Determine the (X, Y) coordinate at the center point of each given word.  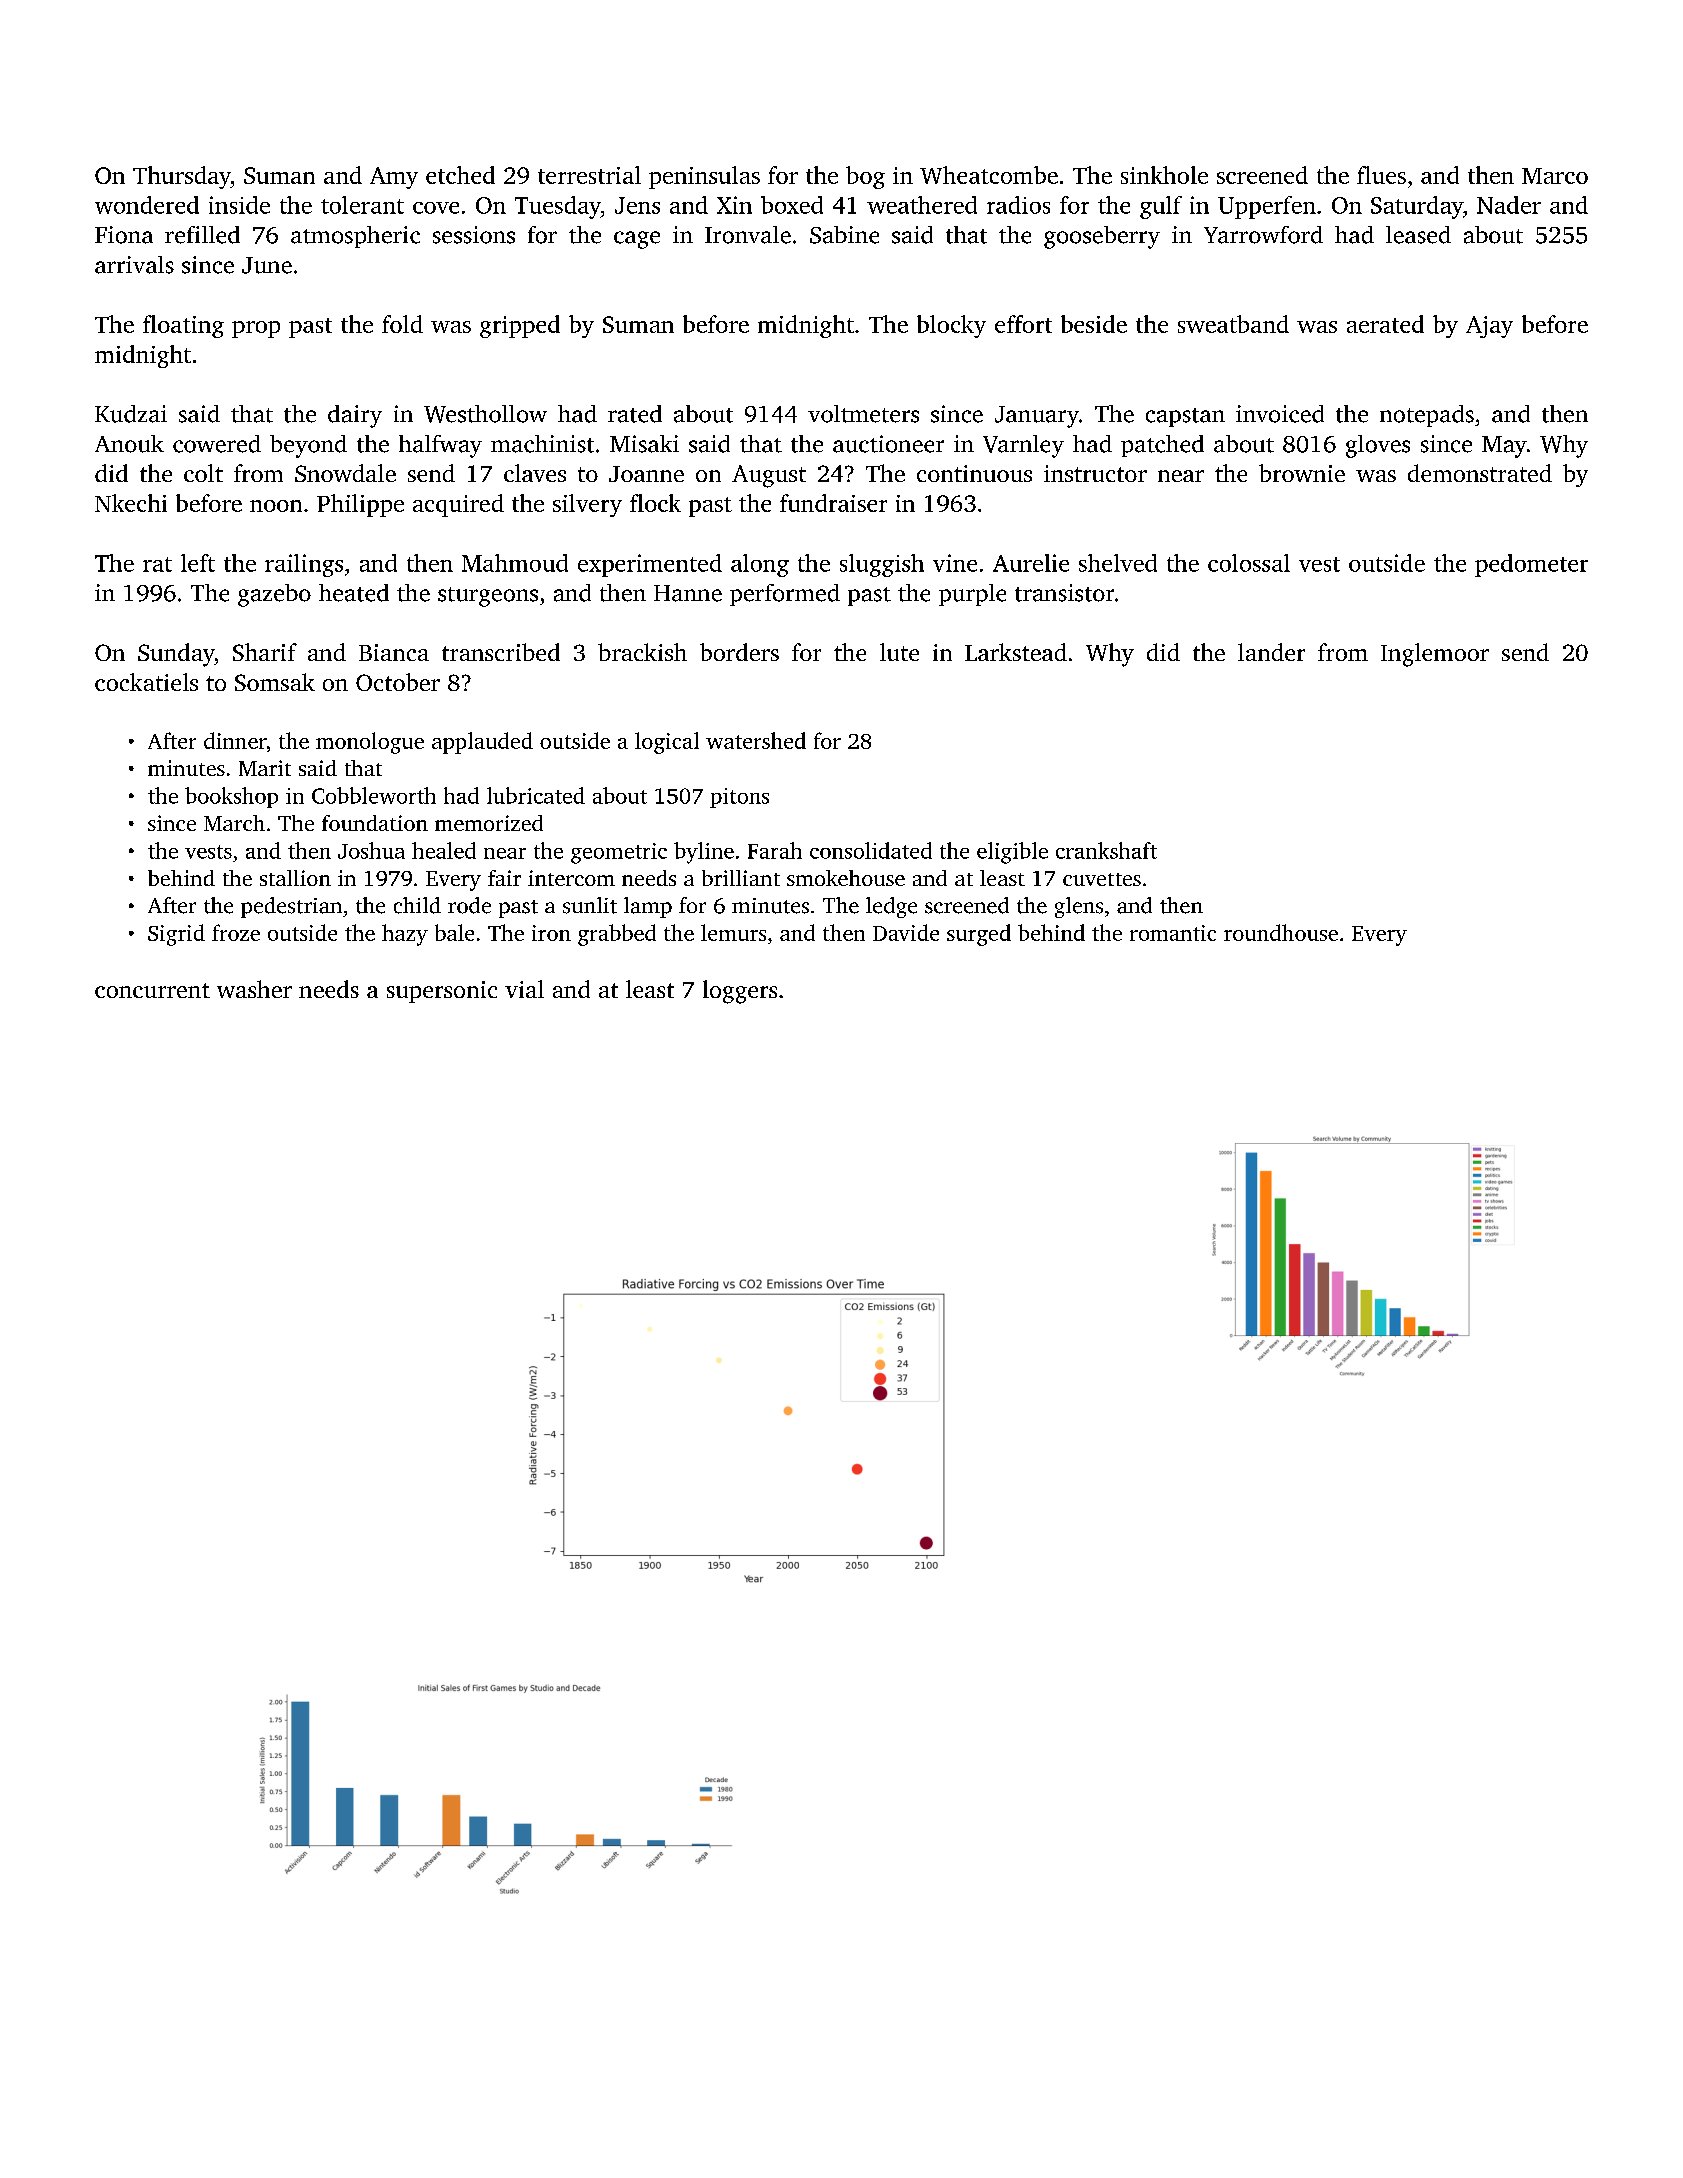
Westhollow (485, 414)
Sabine (844, 235)
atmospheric (355, 237)
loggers (740, 992)
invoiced (1280, 414)
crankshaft (1106, 850)
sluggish (882, 565)
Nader (1509, 205)
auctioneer (888, 444)
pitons (739, 798)
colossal (1249, 563)
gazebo (274, 595)
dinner (235, 740)
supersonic (442, 992)
